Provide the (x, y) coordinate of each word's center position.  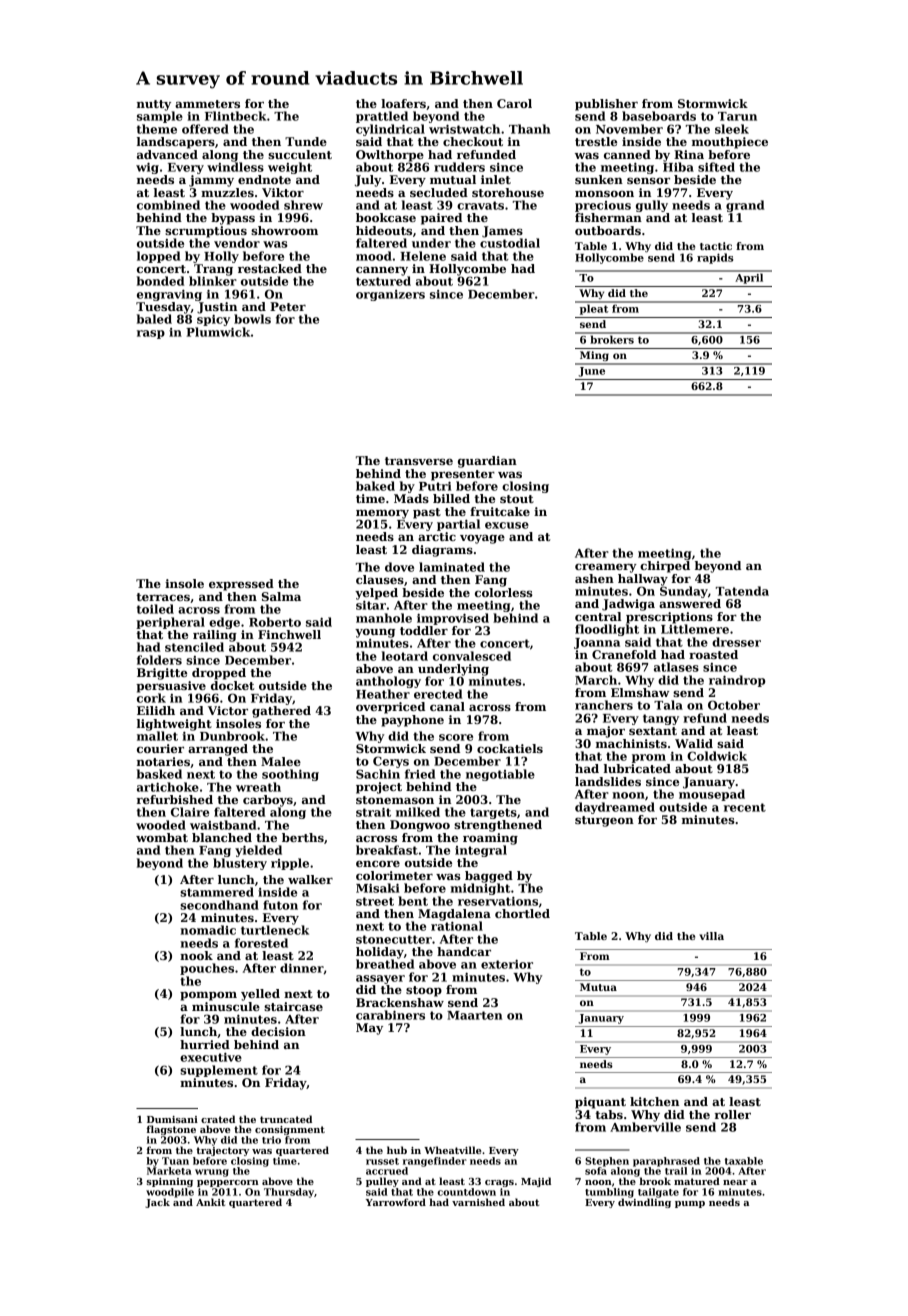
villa (711, 936)
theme (157, 129)
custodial (510, 243)
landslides (608, 781)
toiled (155, 609)
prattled (382, 117)
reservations (498, 901)
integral (481, 851)
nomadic (208, 930)
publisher (606, 105)
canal (447, 706)
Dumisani (172, 1119)
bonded (160, 281)
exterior (507, 964)
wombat (162, 837)
